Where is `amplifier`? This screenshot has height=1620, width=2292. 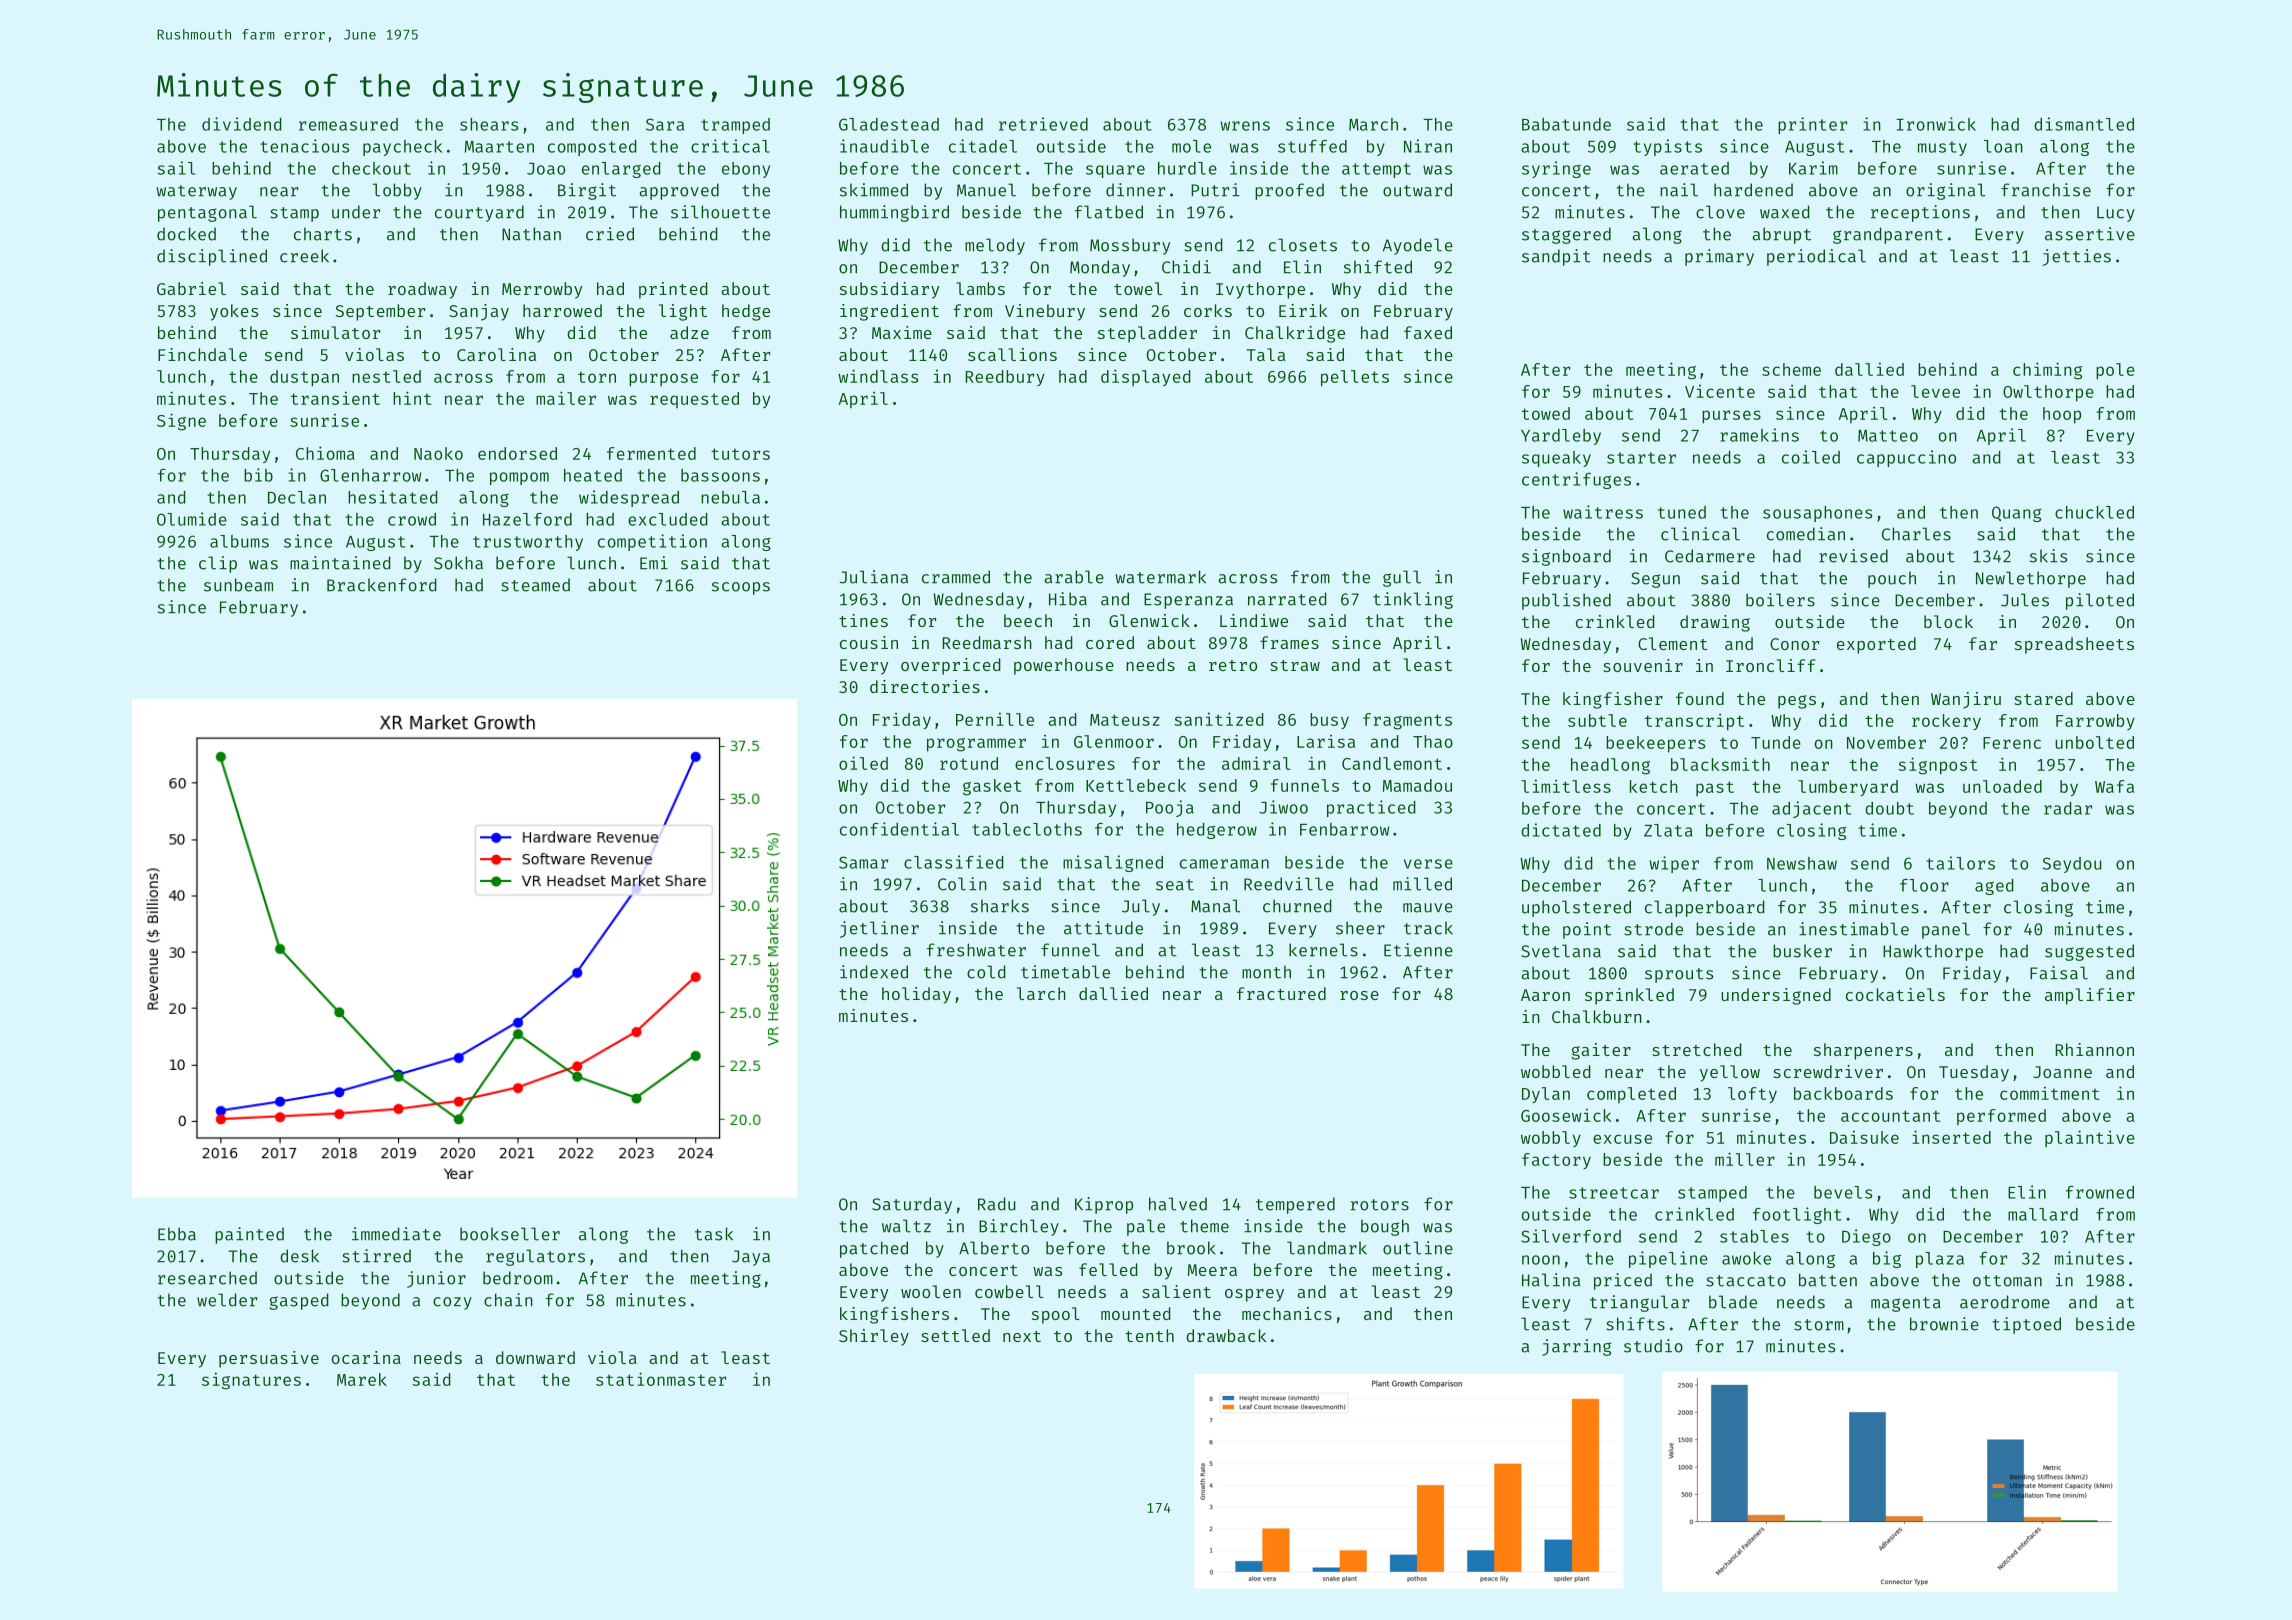 amplifier is located at coordinates (2090, 996).
